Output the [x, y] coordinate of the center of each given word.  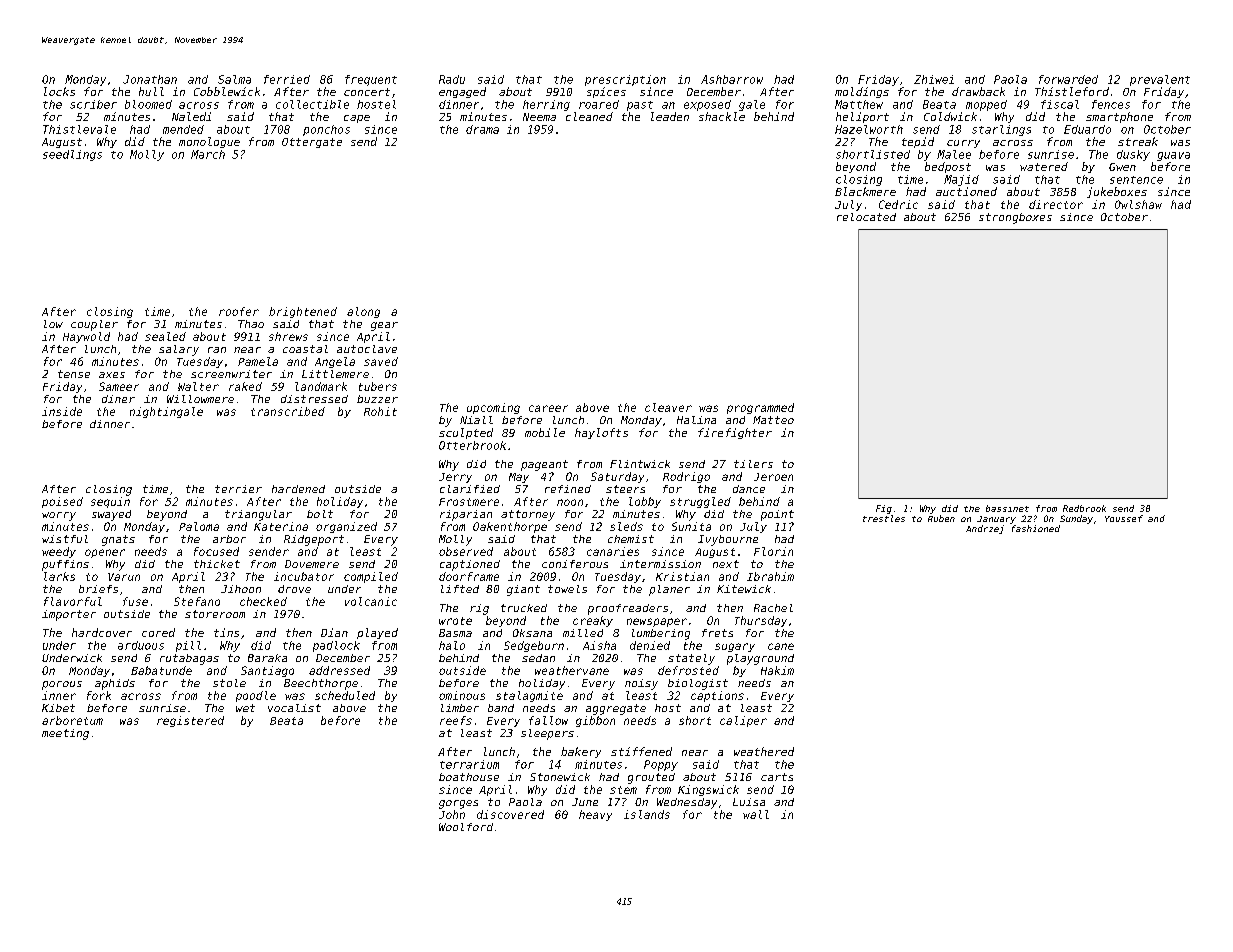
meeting [65, 734]
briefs [98, 589]
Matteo [773, 420]
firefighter [735, 433]
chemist [631, 539]
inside [62, 411]
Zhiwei [934, 79]
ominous [462, 695]
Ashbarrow [732, 79]
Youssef [1124, 518]
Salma [234, 79]
